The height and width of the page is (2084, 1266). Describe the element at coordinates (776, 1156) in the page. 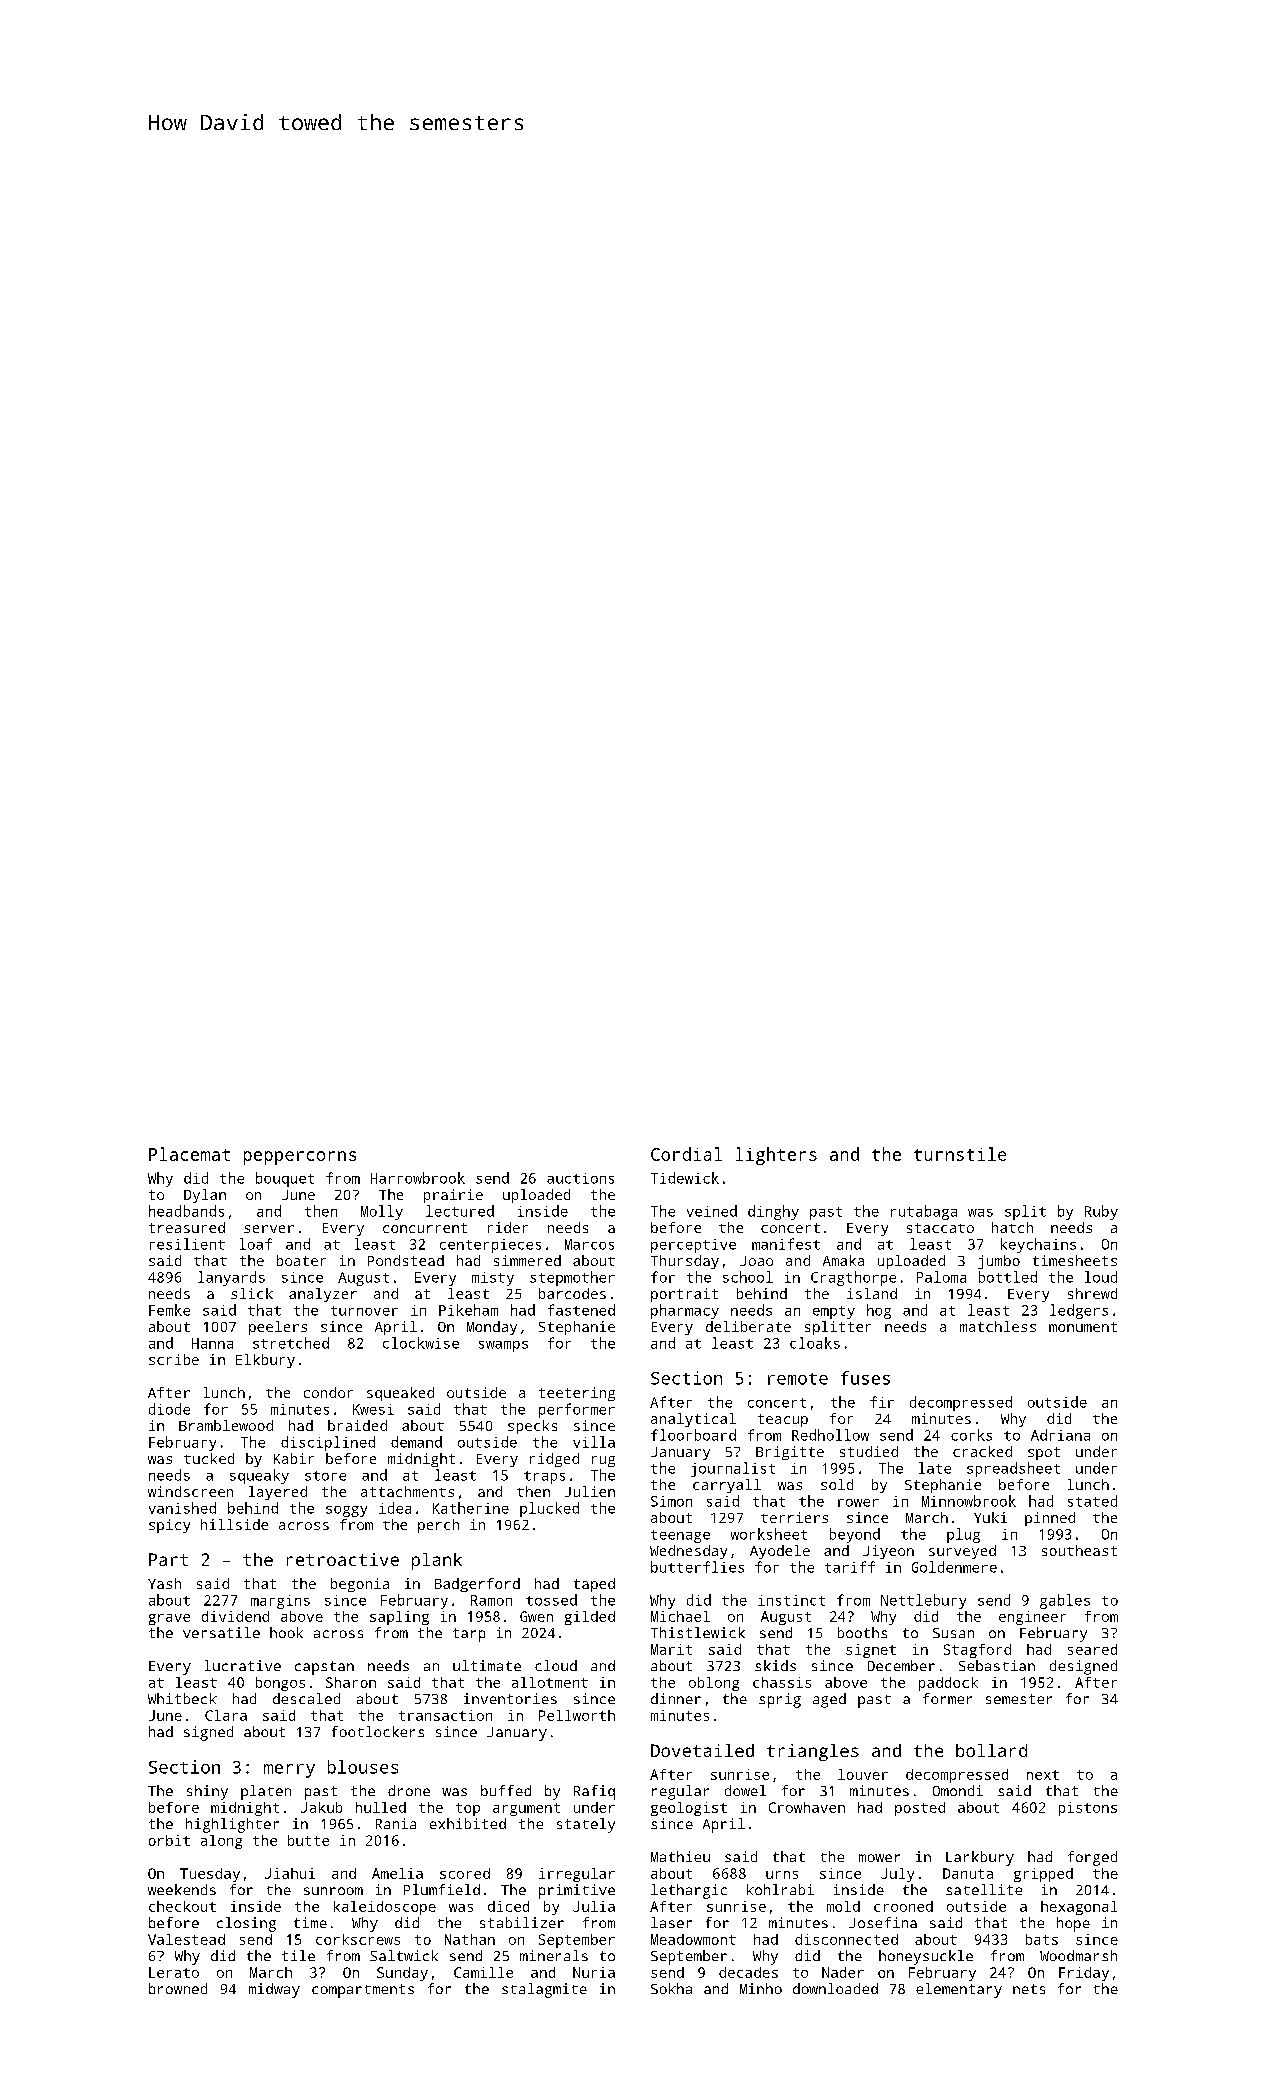

I see `lighters` at that location.
